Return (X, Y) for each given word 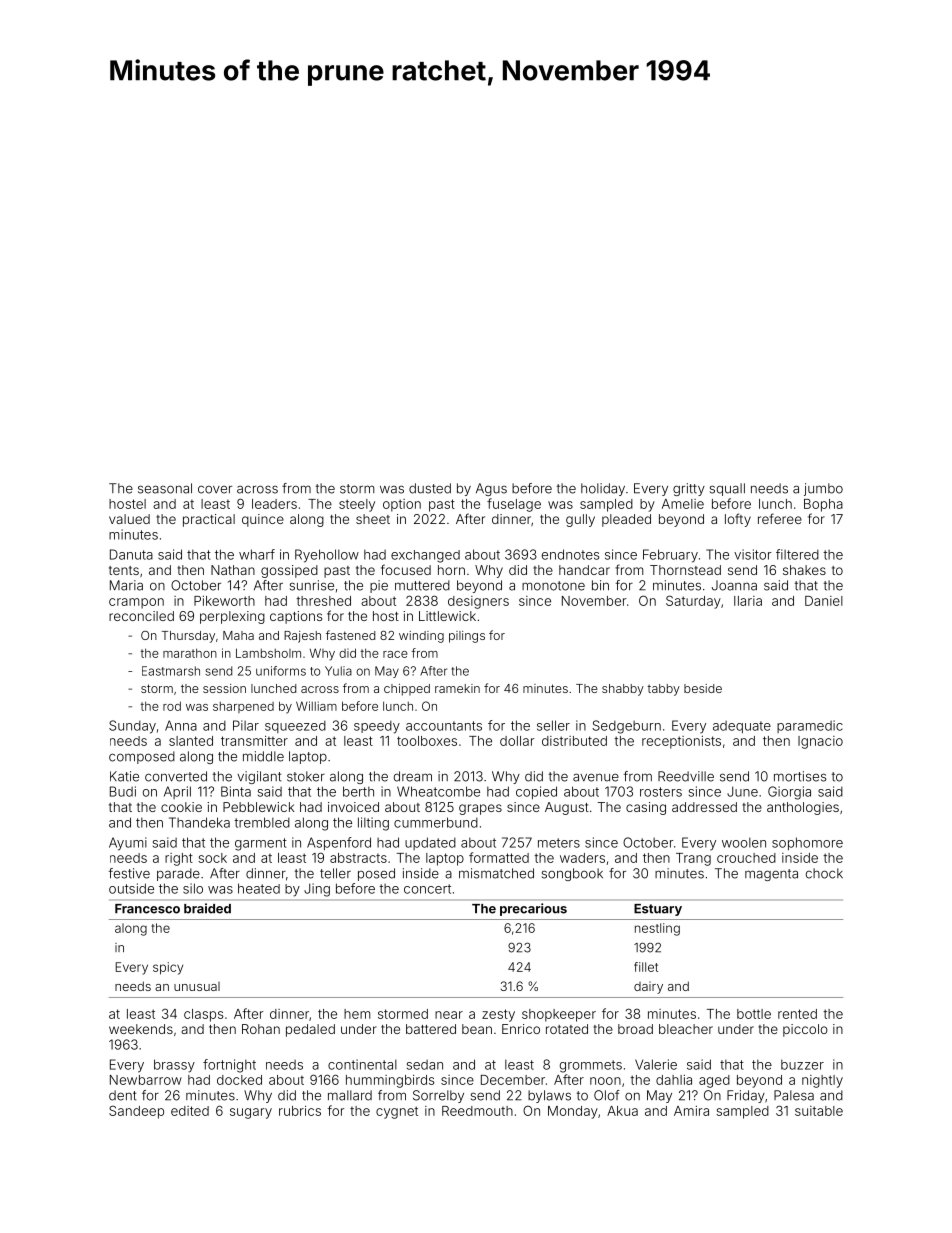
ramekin (457, 688)
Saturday (693, 602)
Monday (573, 1112)
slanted (191, 741)
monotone (553, 586)
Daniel (824, 601)
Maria (126, 585)
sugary (251, 1113)
